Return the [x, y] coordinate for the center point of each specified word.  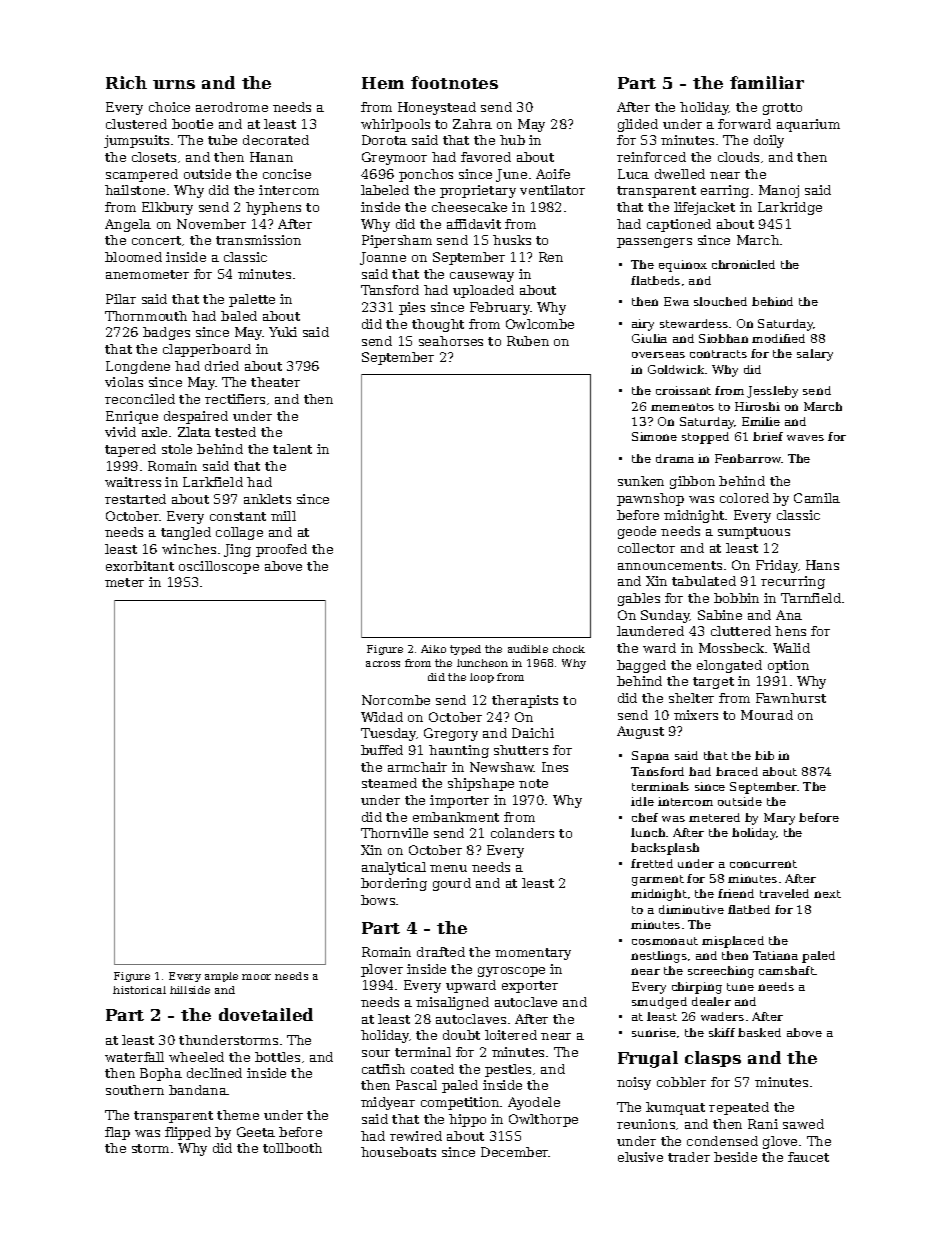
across [383, 664]
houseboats [398, 1152]
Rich [126, 82]
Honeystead [437, 108]
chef [645, 817]
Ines [555, 767]
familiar [767, 82]
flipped [188, 1133]
